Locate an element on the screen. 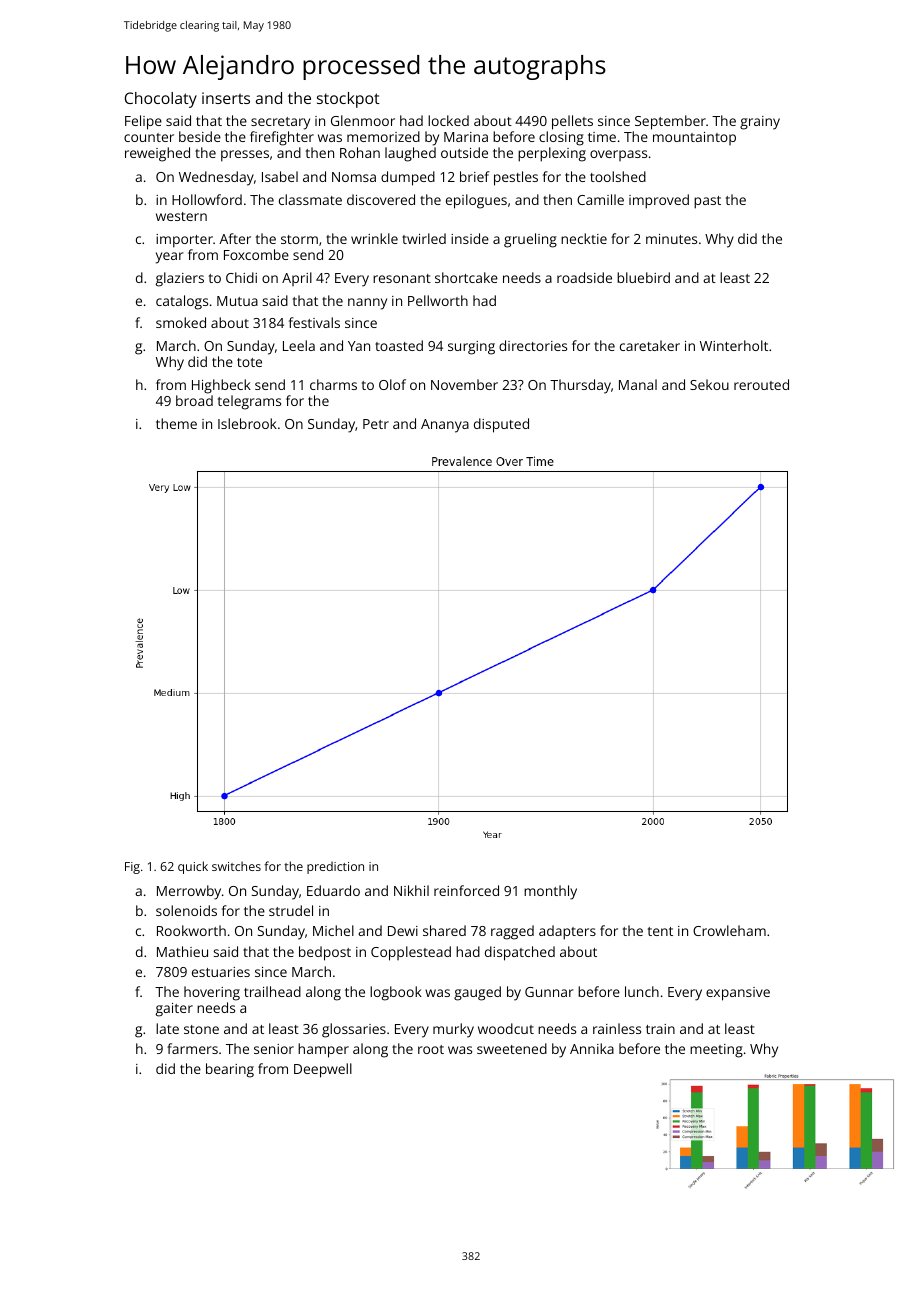 The image size is (924, 1308). glaziers is located at coordinates (180, 279).
